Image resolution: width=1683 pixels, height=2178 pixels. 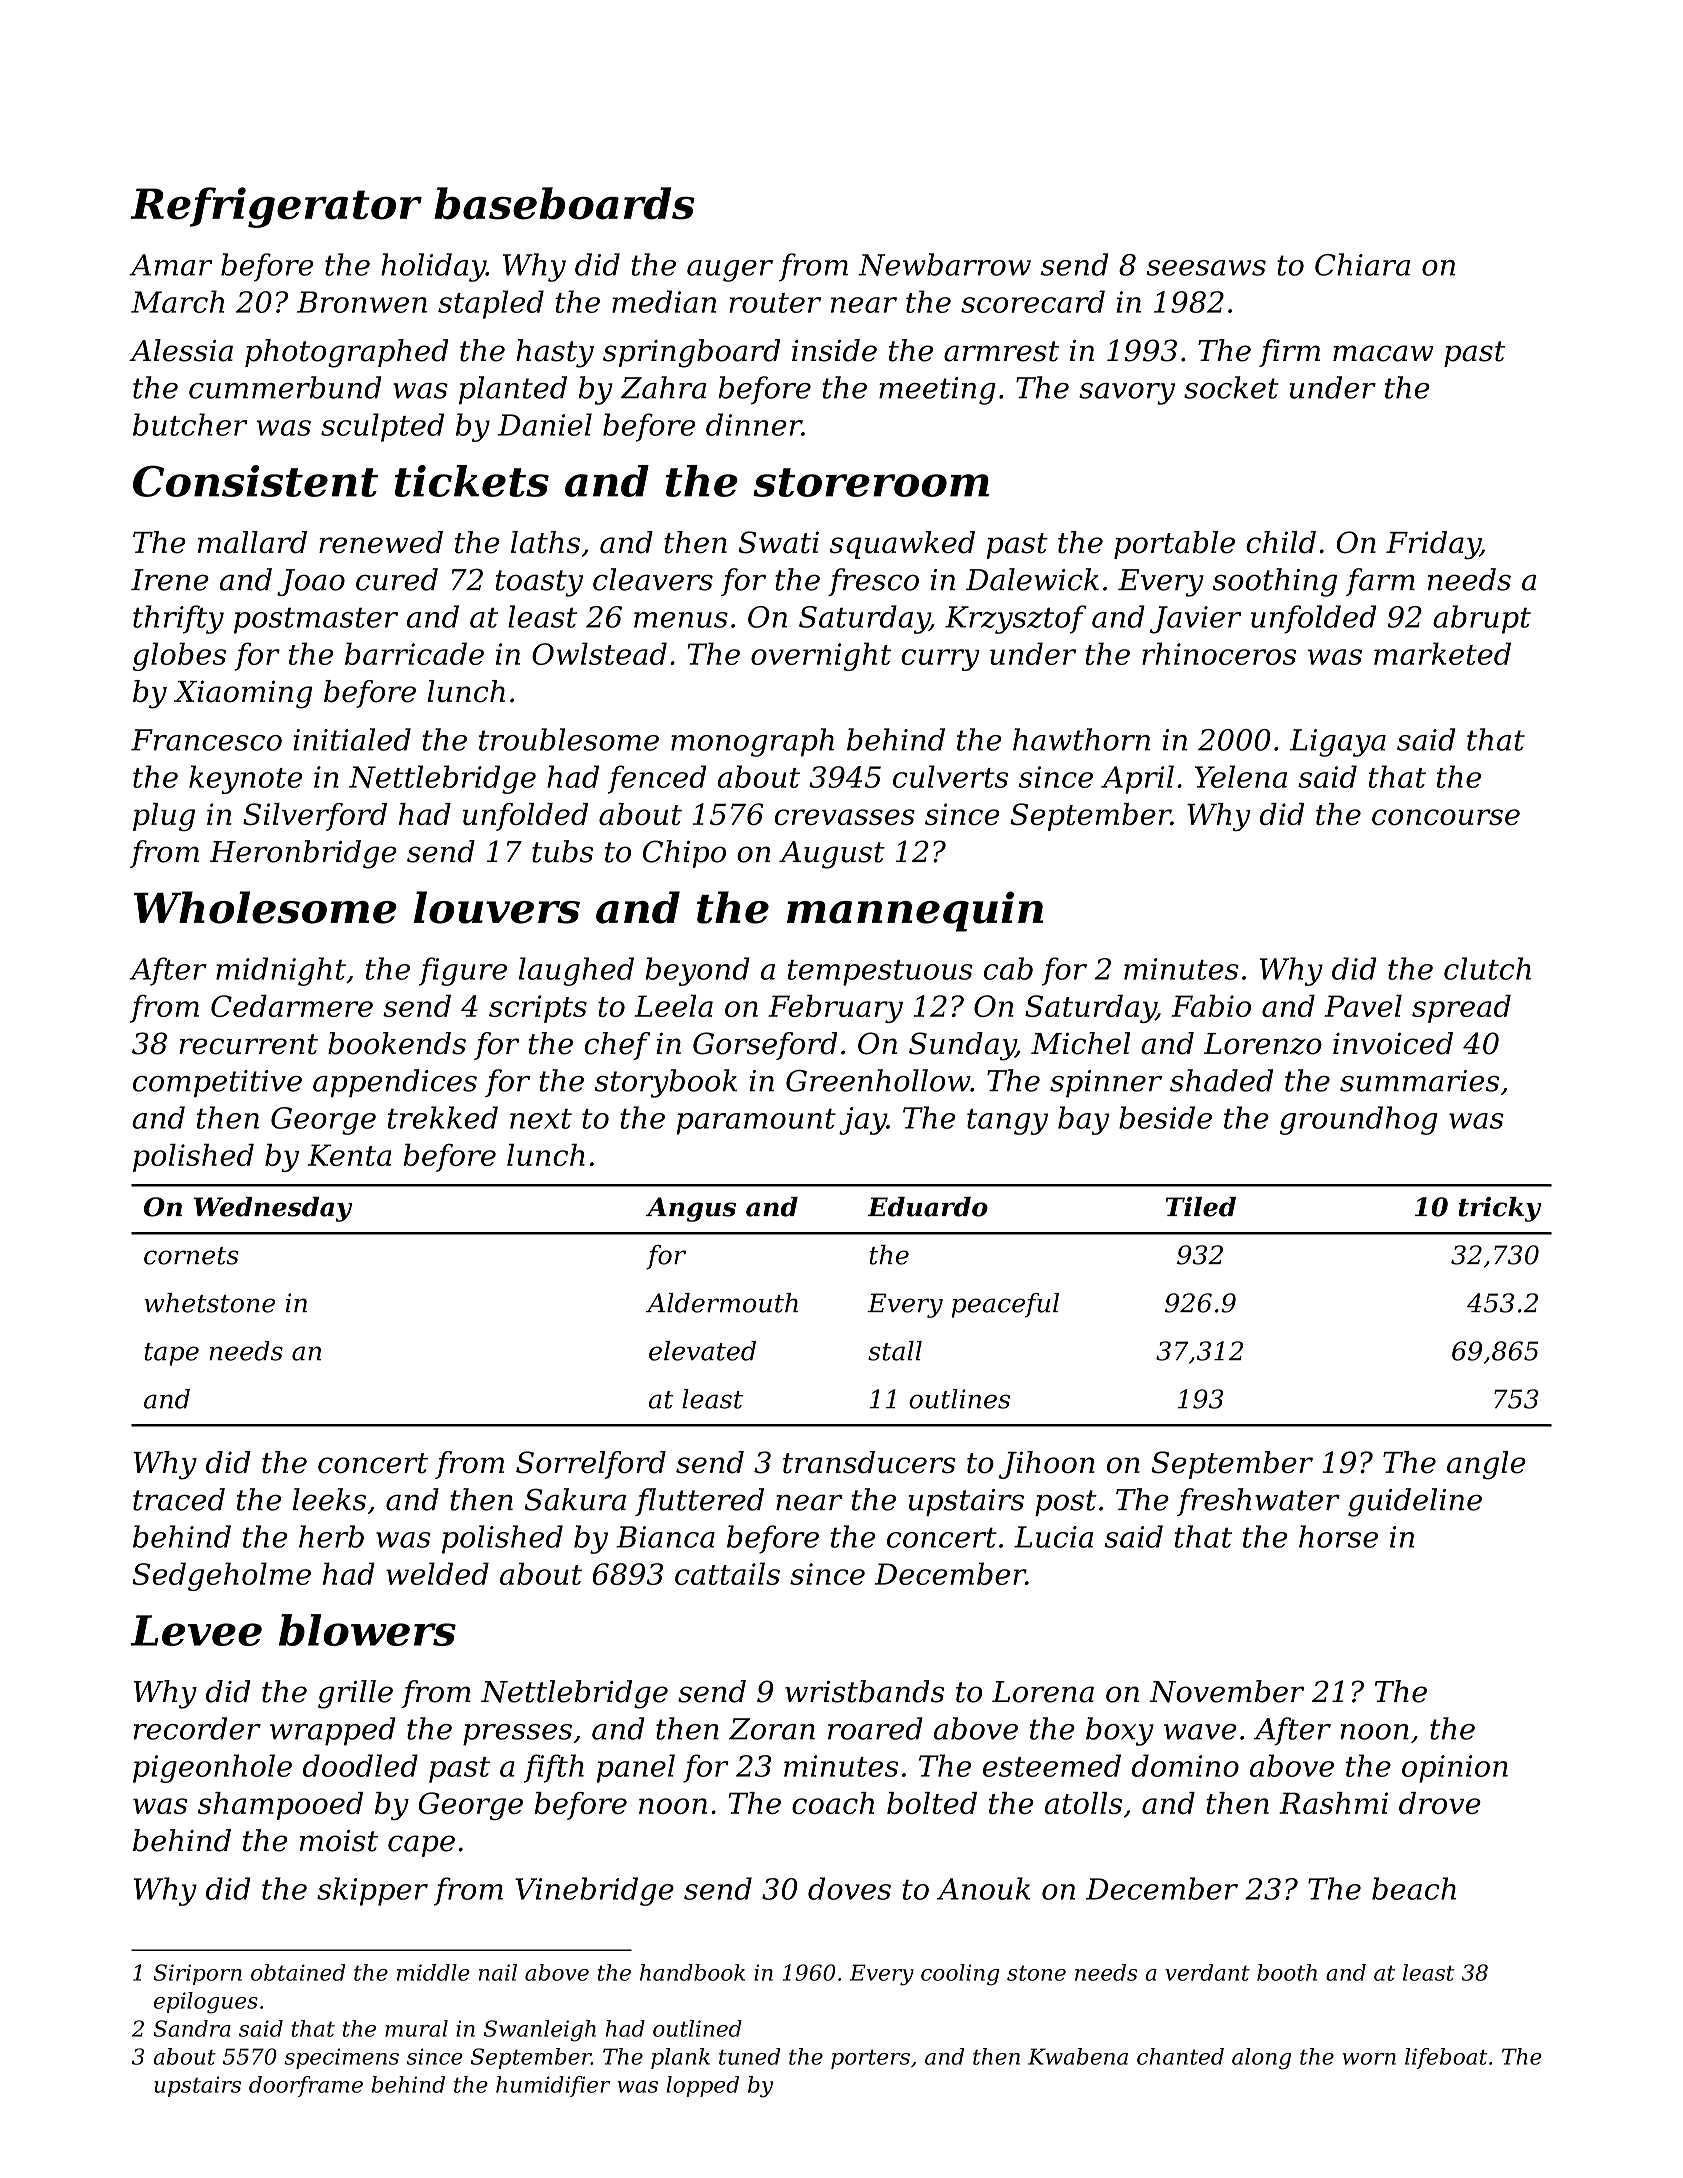 What do you see at coordinates (1362, 264) in the document?
I see `Chiara` at bounding box center [1362, 264].
